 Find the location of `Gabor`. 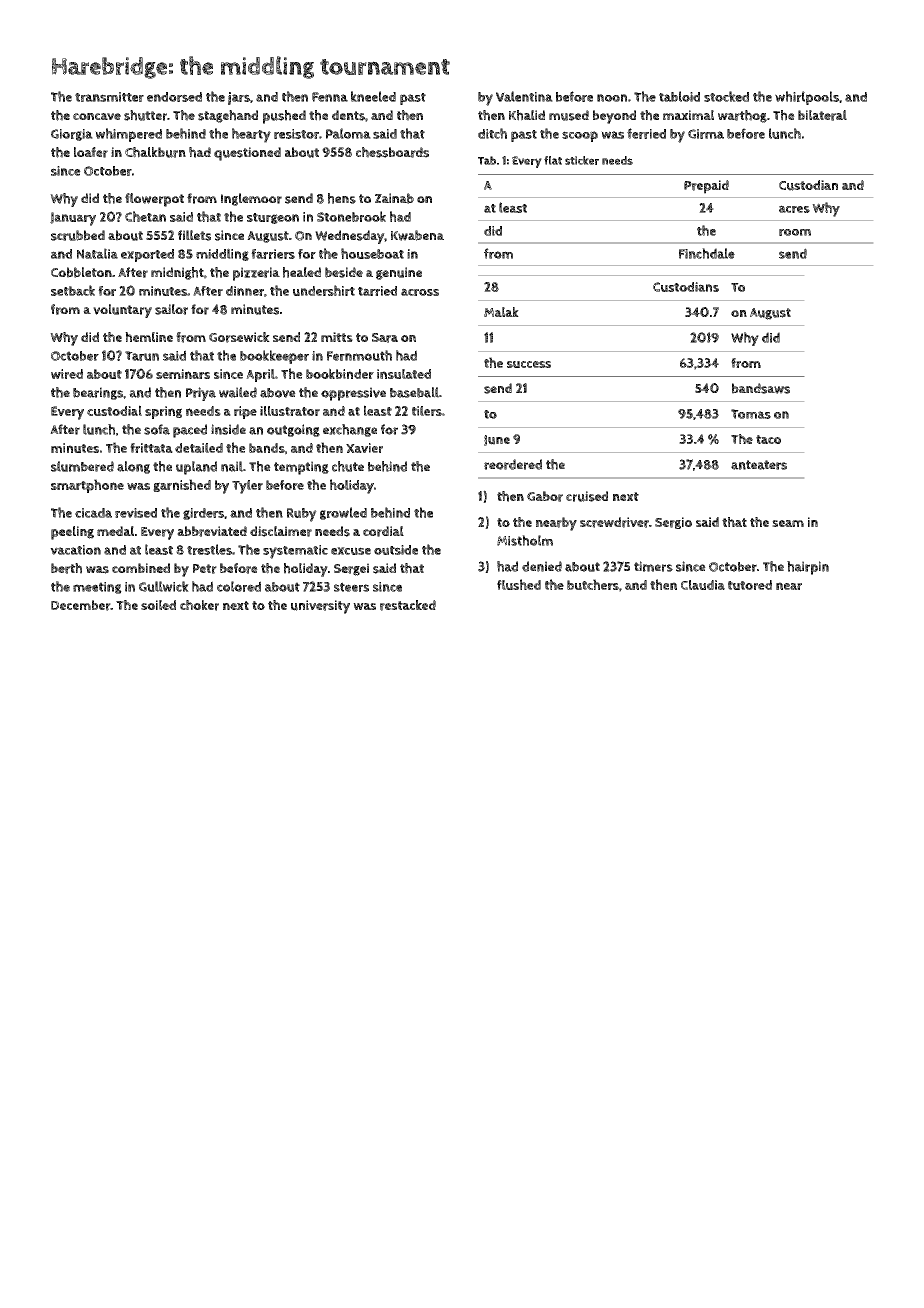

Gabor is located at coordinates (545, 496).
